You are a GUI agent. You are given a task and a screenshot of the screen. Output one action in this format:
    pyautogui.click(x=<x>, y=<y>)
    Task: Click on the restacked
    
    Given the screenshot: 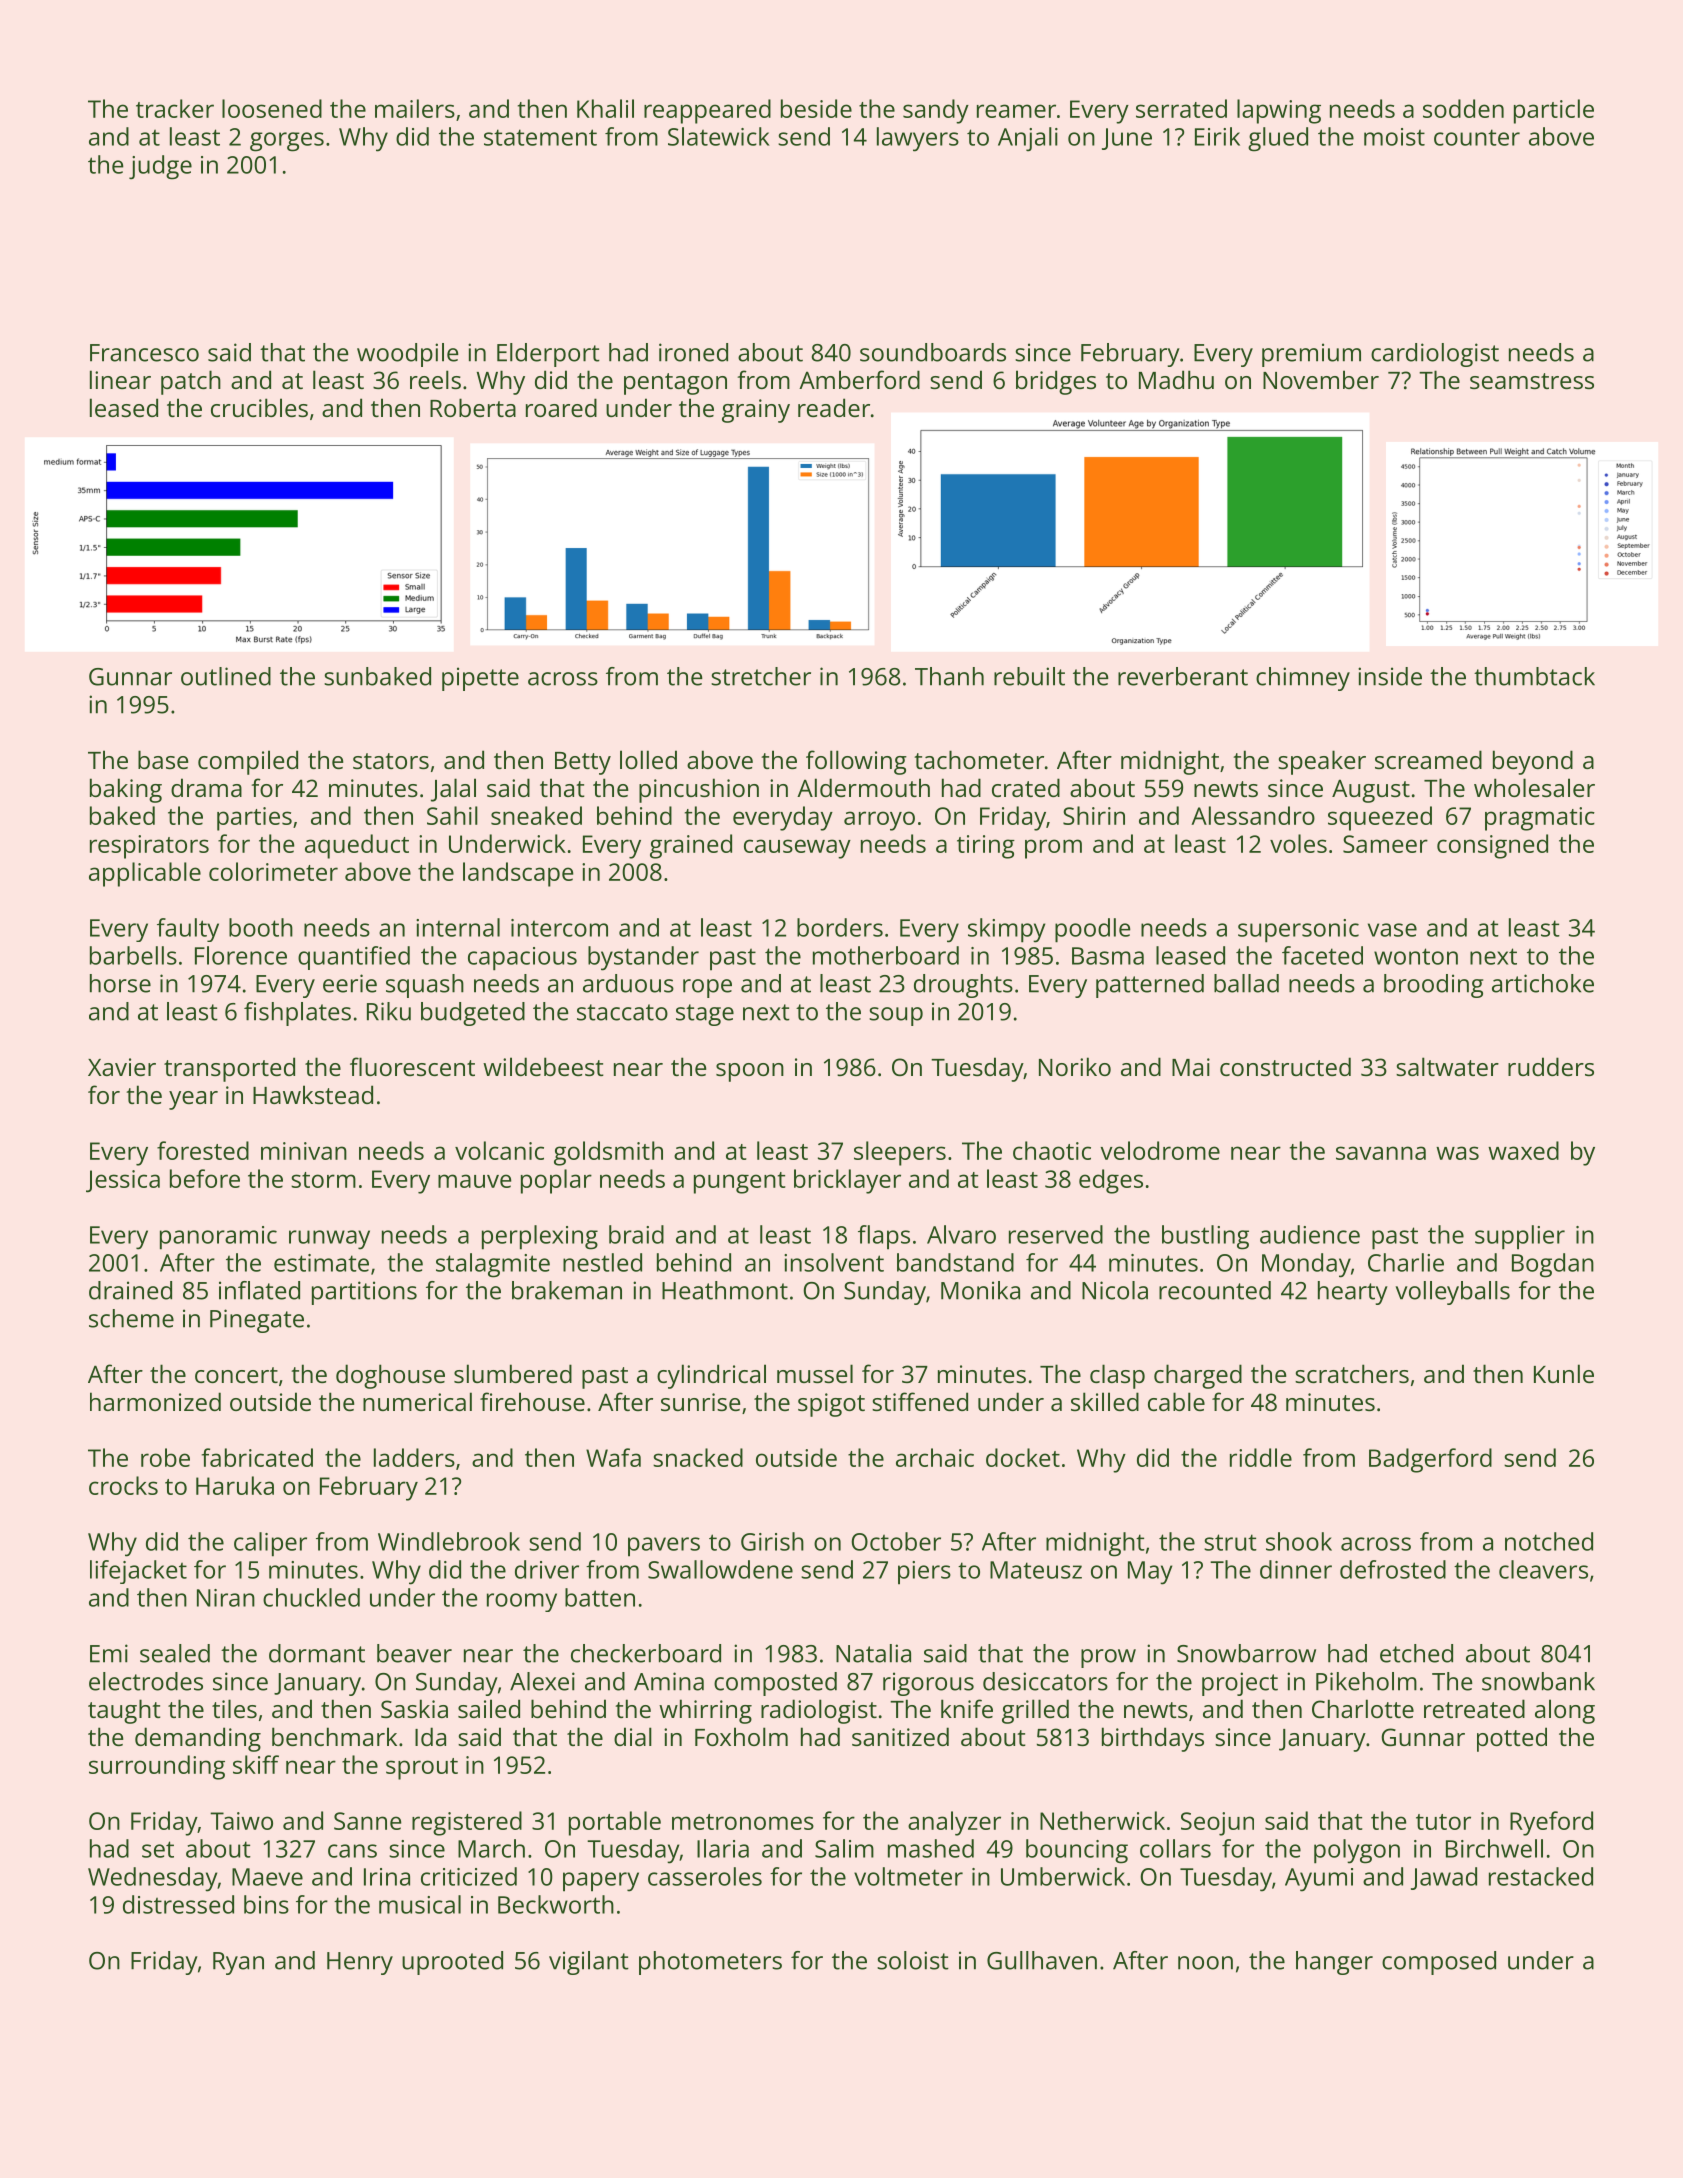 What is the action you would take?
    pyautogui.click(x=1541, y=1876)
